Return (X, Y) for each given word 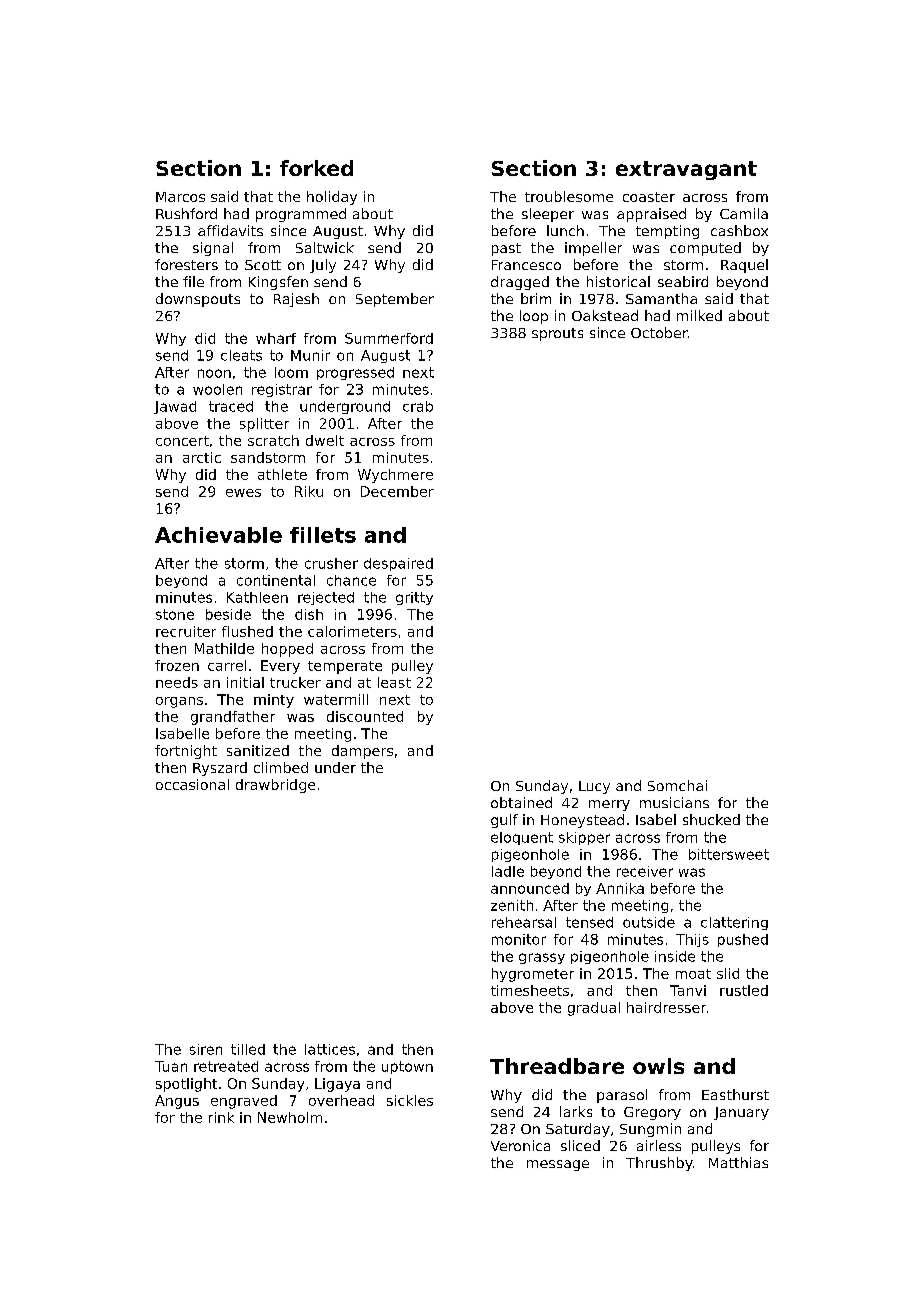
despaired (398, 564)
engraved (244, 1102)
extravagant (686, 170)
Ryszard (220, 769)
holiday (332, 198)
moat (693, 974)
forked (316, 168)
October (659, 332)
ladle (508, 871)
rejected (326, 598)
